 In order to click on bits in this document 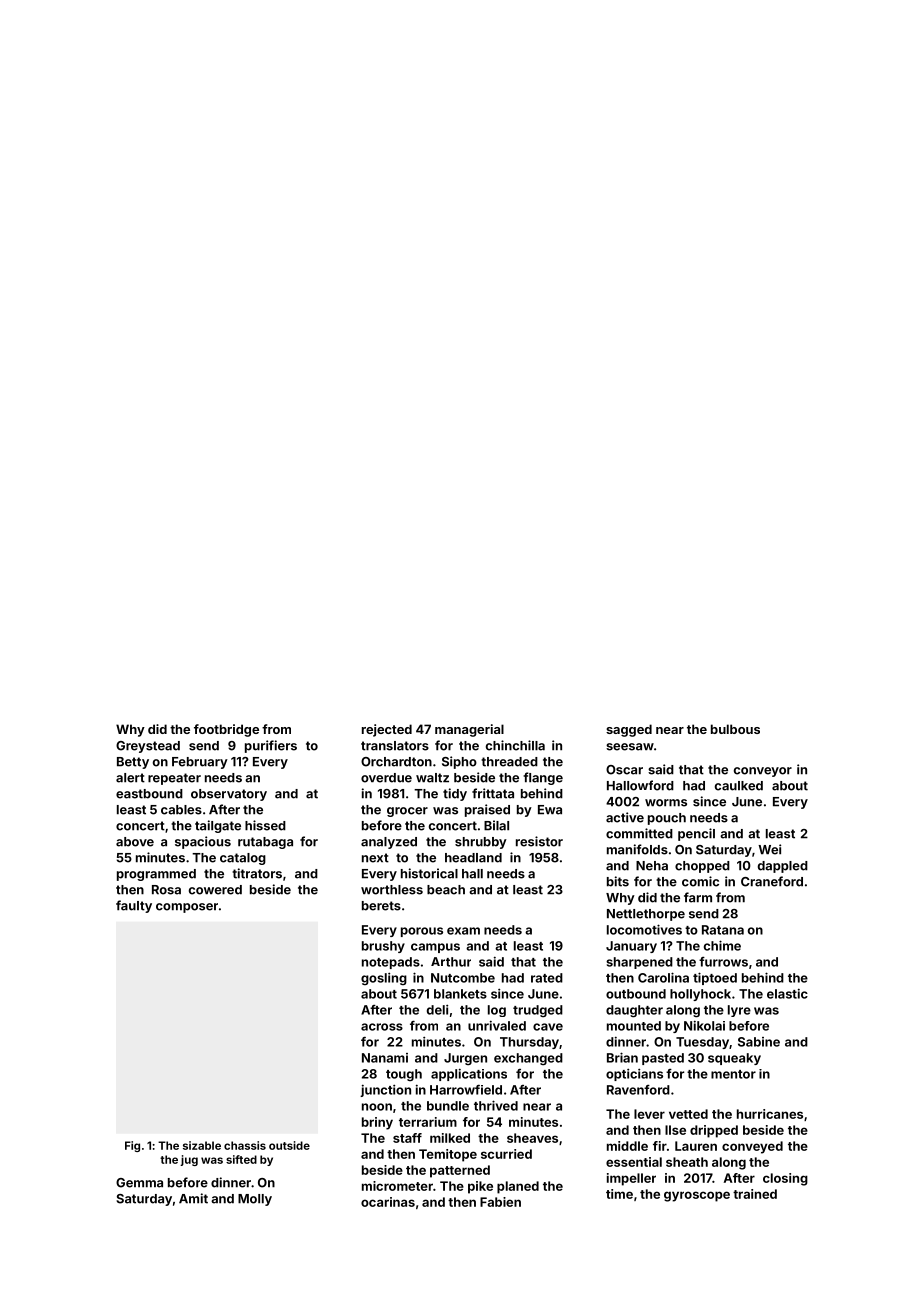, I will do `click(618, 881)`.
